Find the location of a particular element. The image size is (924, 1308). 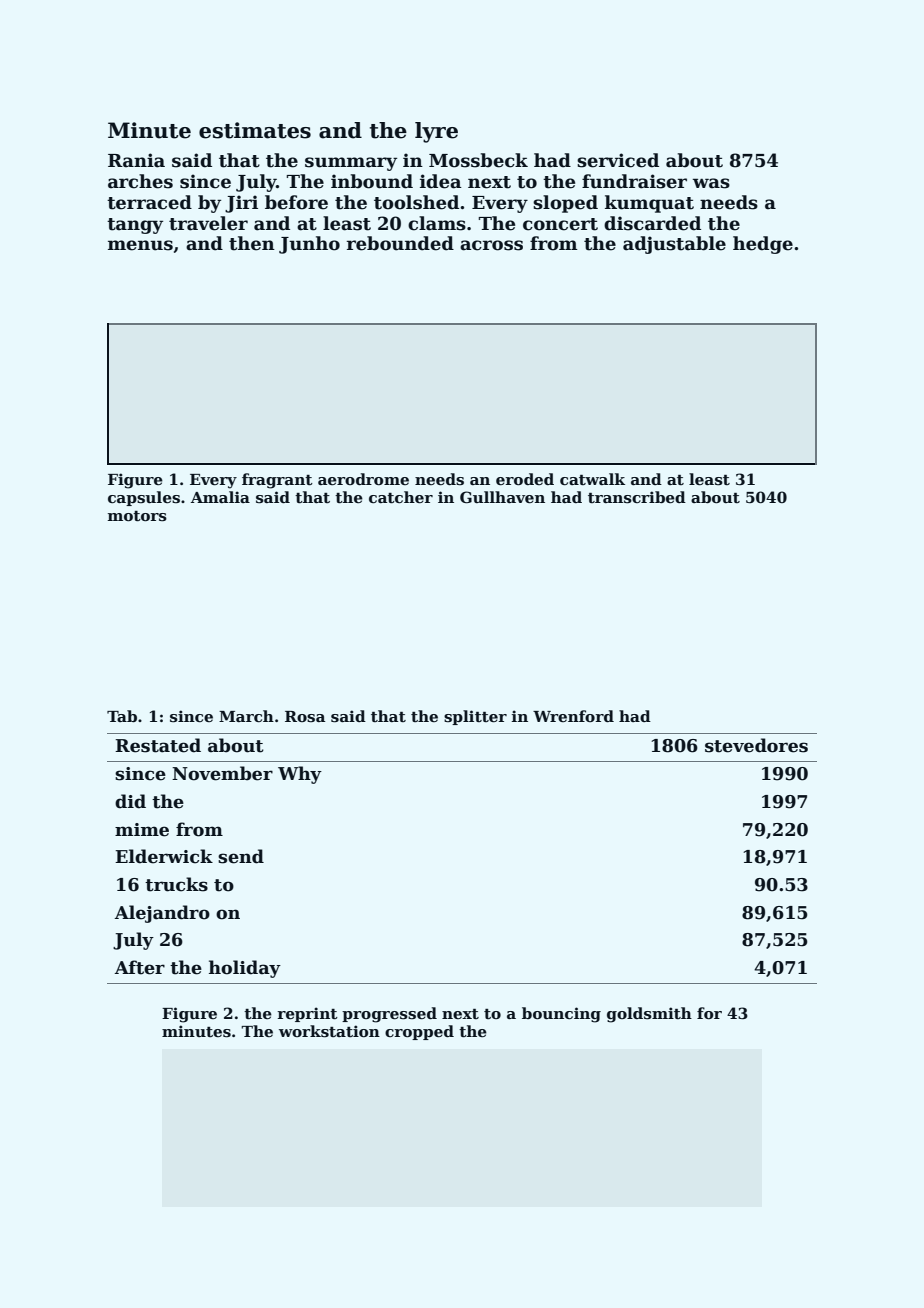

cropped is located at coordinates (419, 1032).
